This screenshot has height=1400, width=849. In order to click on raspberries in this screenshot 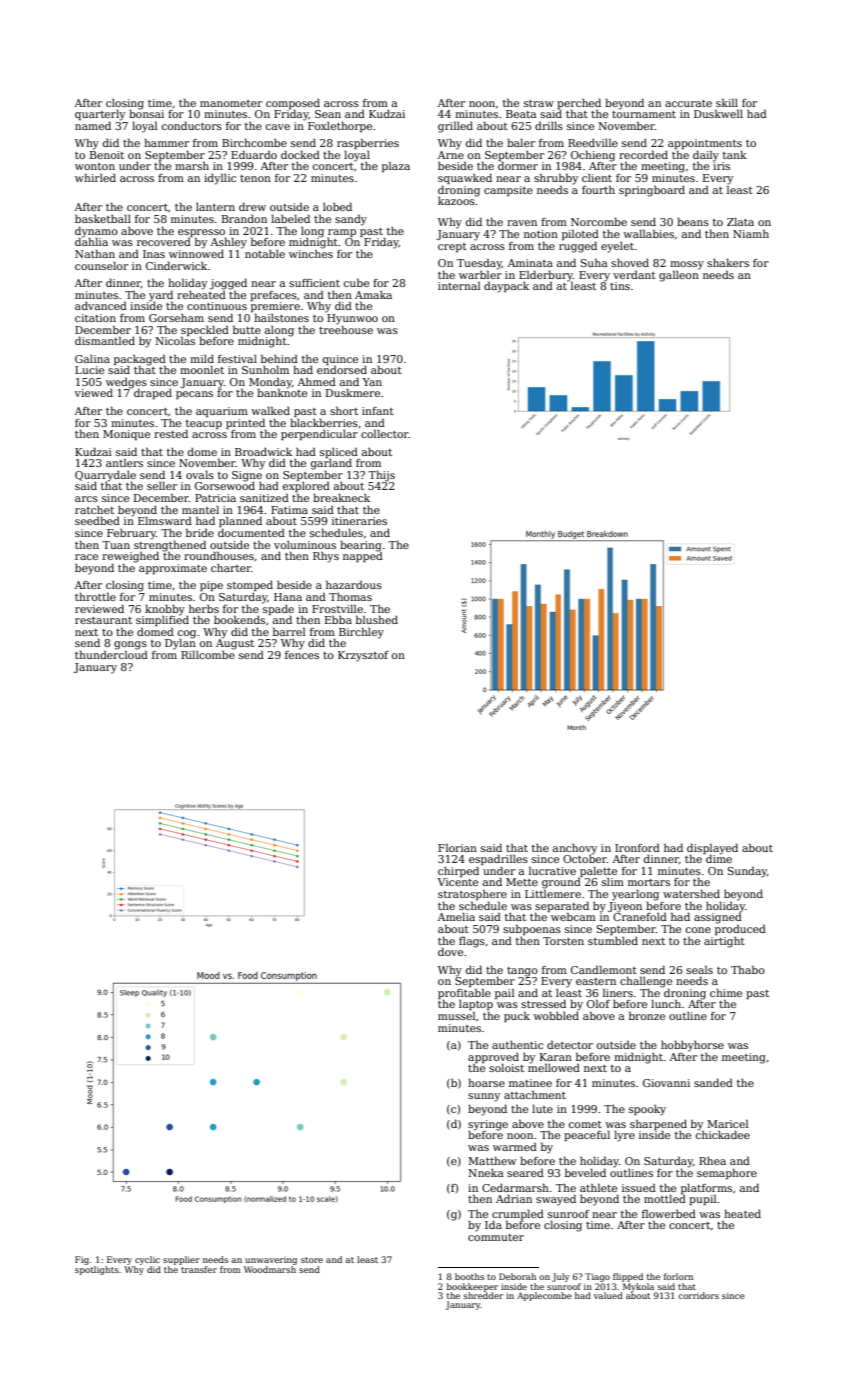, I will do `click(368, 143)`.
